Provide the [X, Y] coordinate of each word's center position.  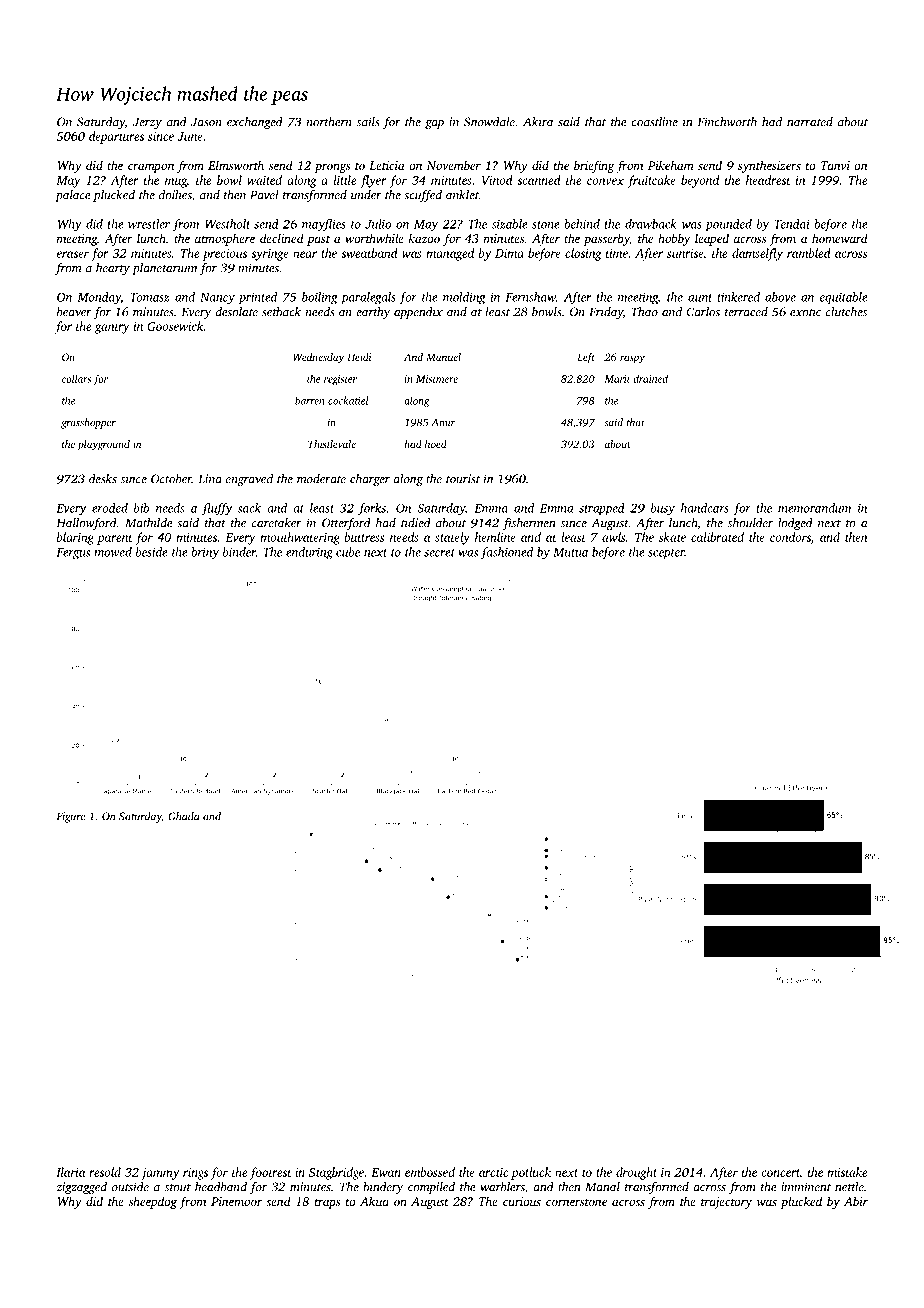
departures [116, 137]
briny [205, 553]
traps [327, 1203]
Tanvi [835, 165]
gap [434, 124]
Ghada [183, 816]
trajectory [726, 1203]
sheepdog [153, 1202]
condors [790, 537]
